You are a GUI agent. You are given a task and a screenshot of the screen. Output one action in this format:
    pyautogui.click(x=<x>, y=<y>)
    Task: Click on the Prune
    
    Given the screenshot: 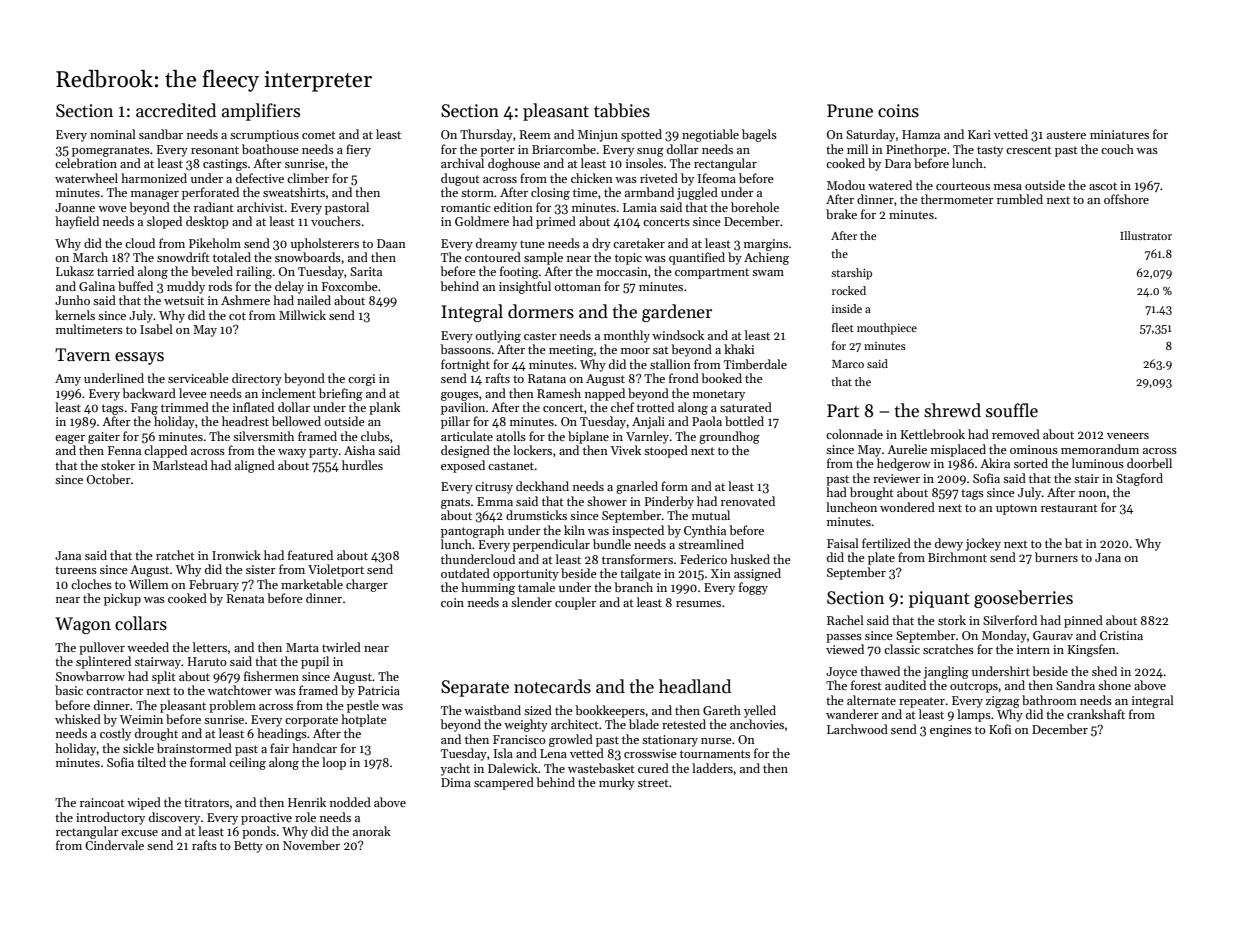 What is the action you would take?
    pyautogui.click(x=850, y=111)
